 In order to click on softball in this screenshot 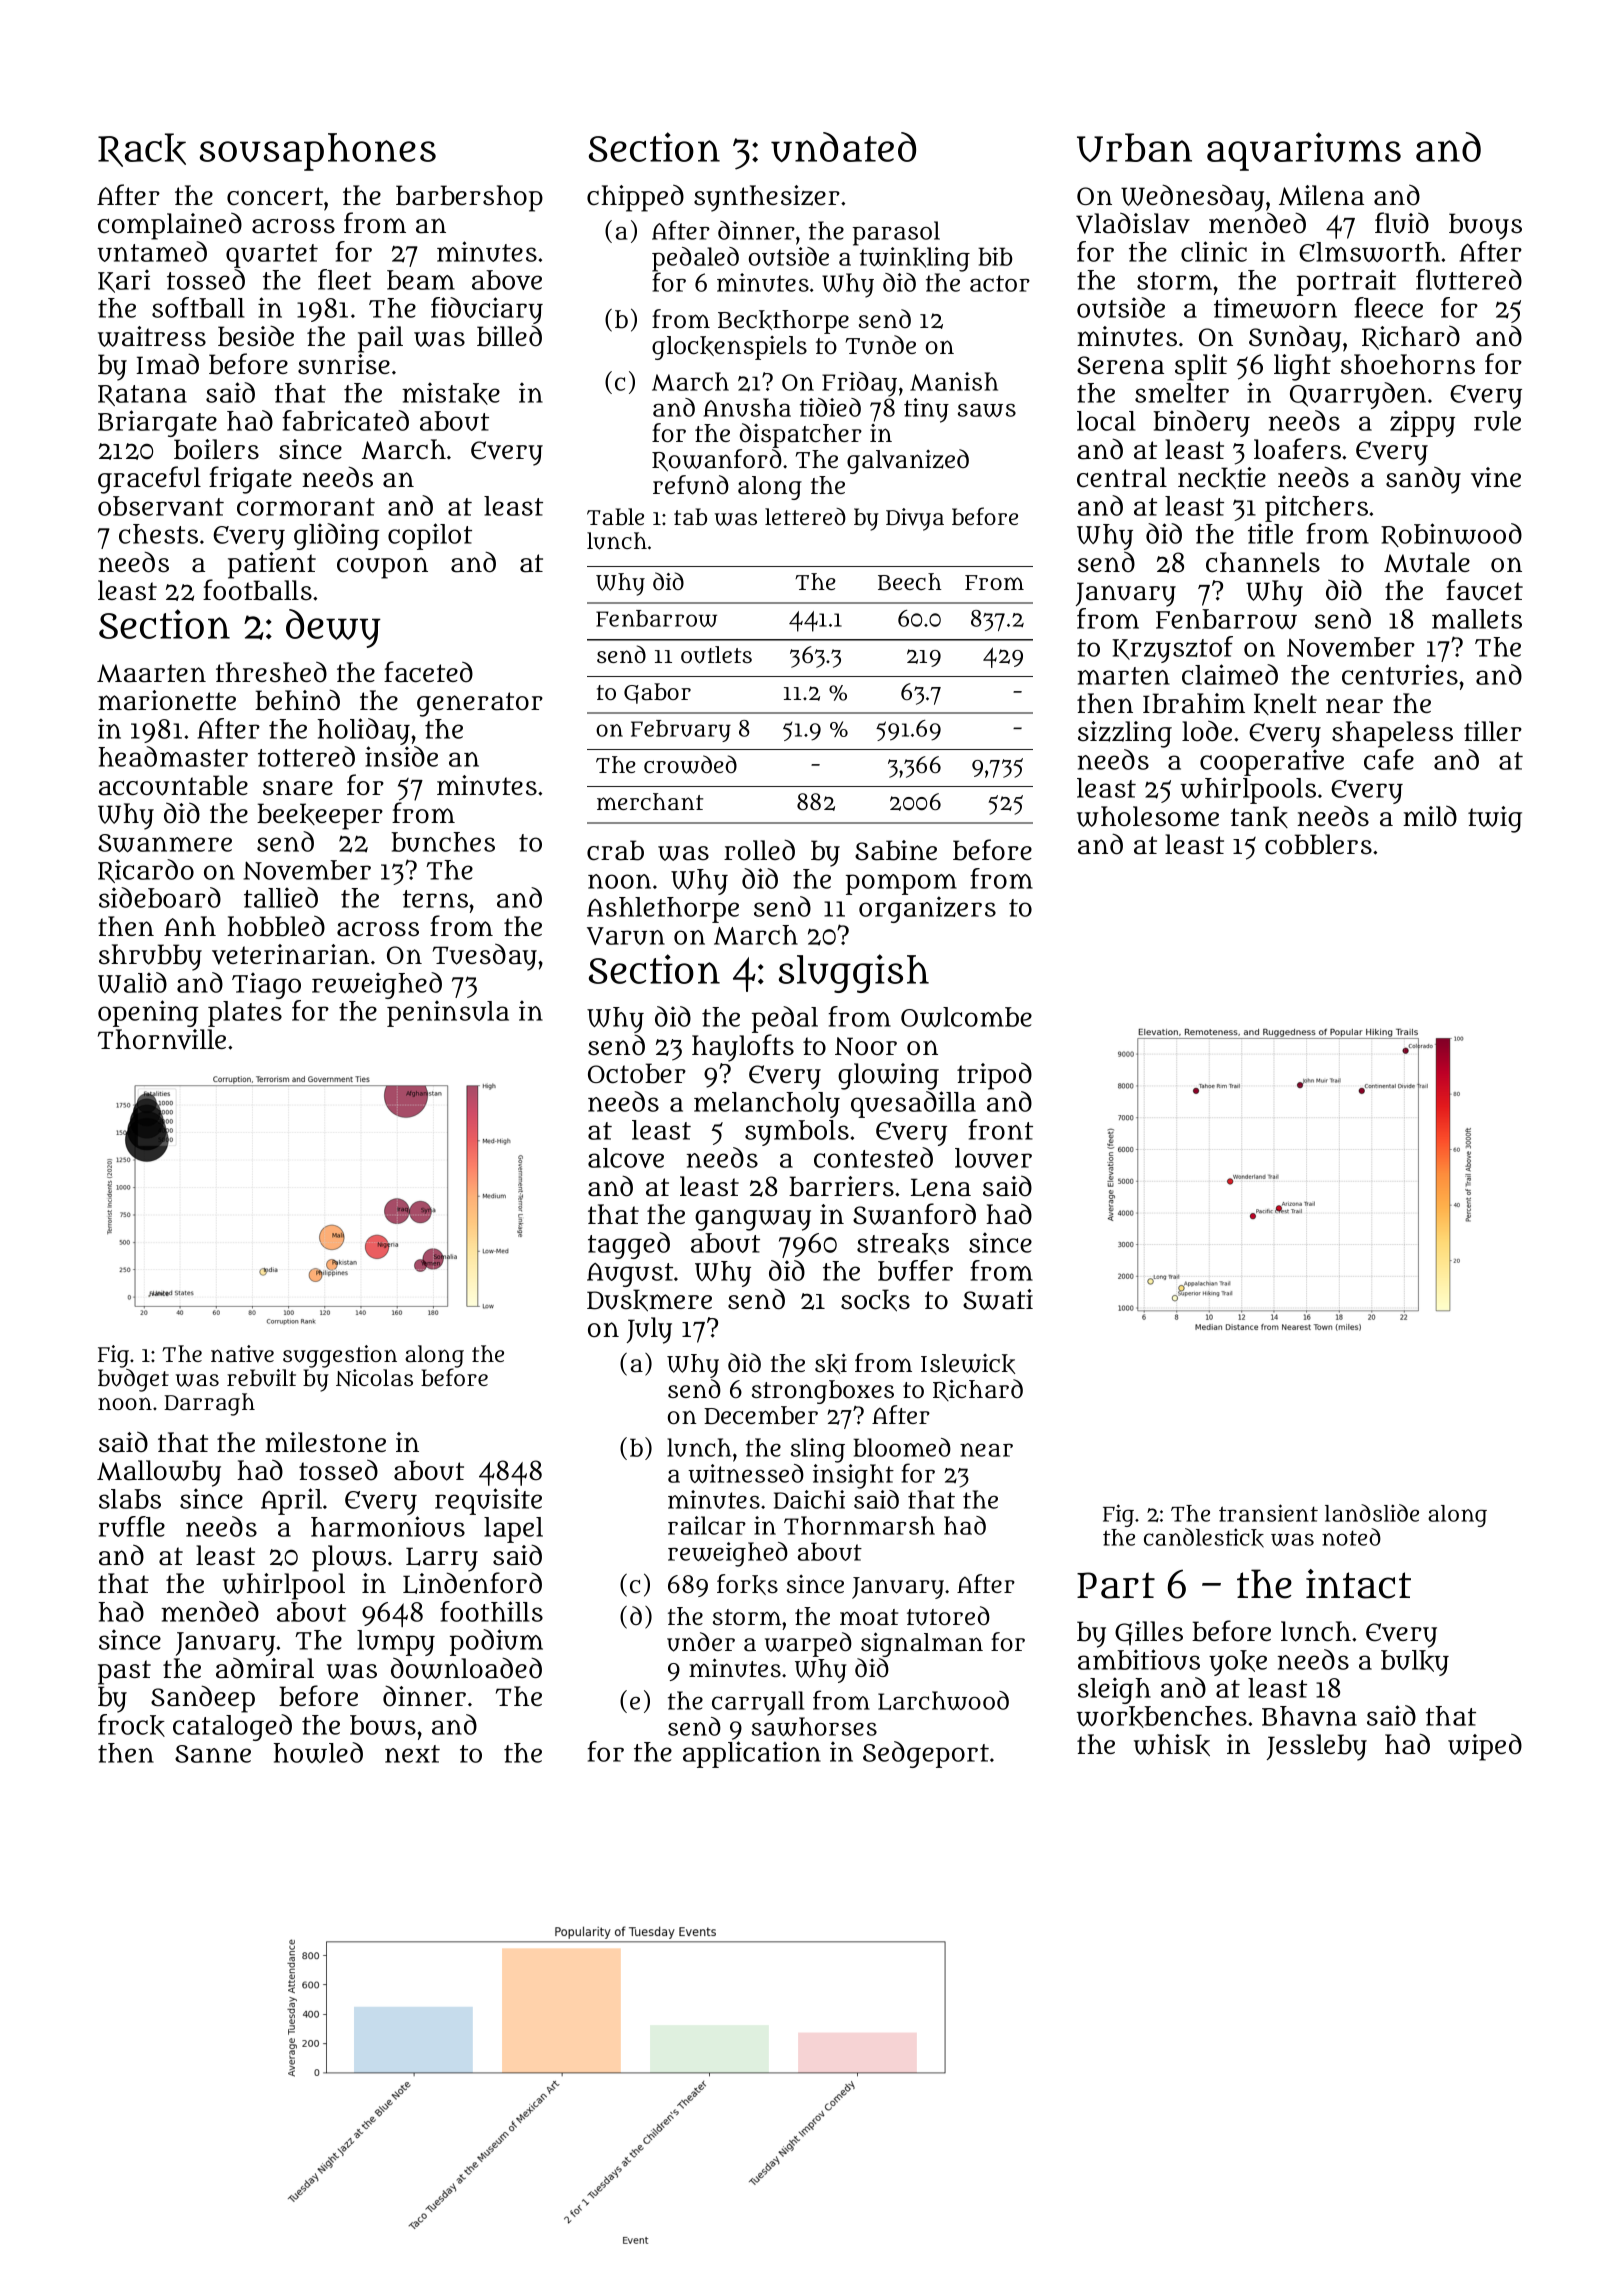, I will do `click(198, 307)`.
